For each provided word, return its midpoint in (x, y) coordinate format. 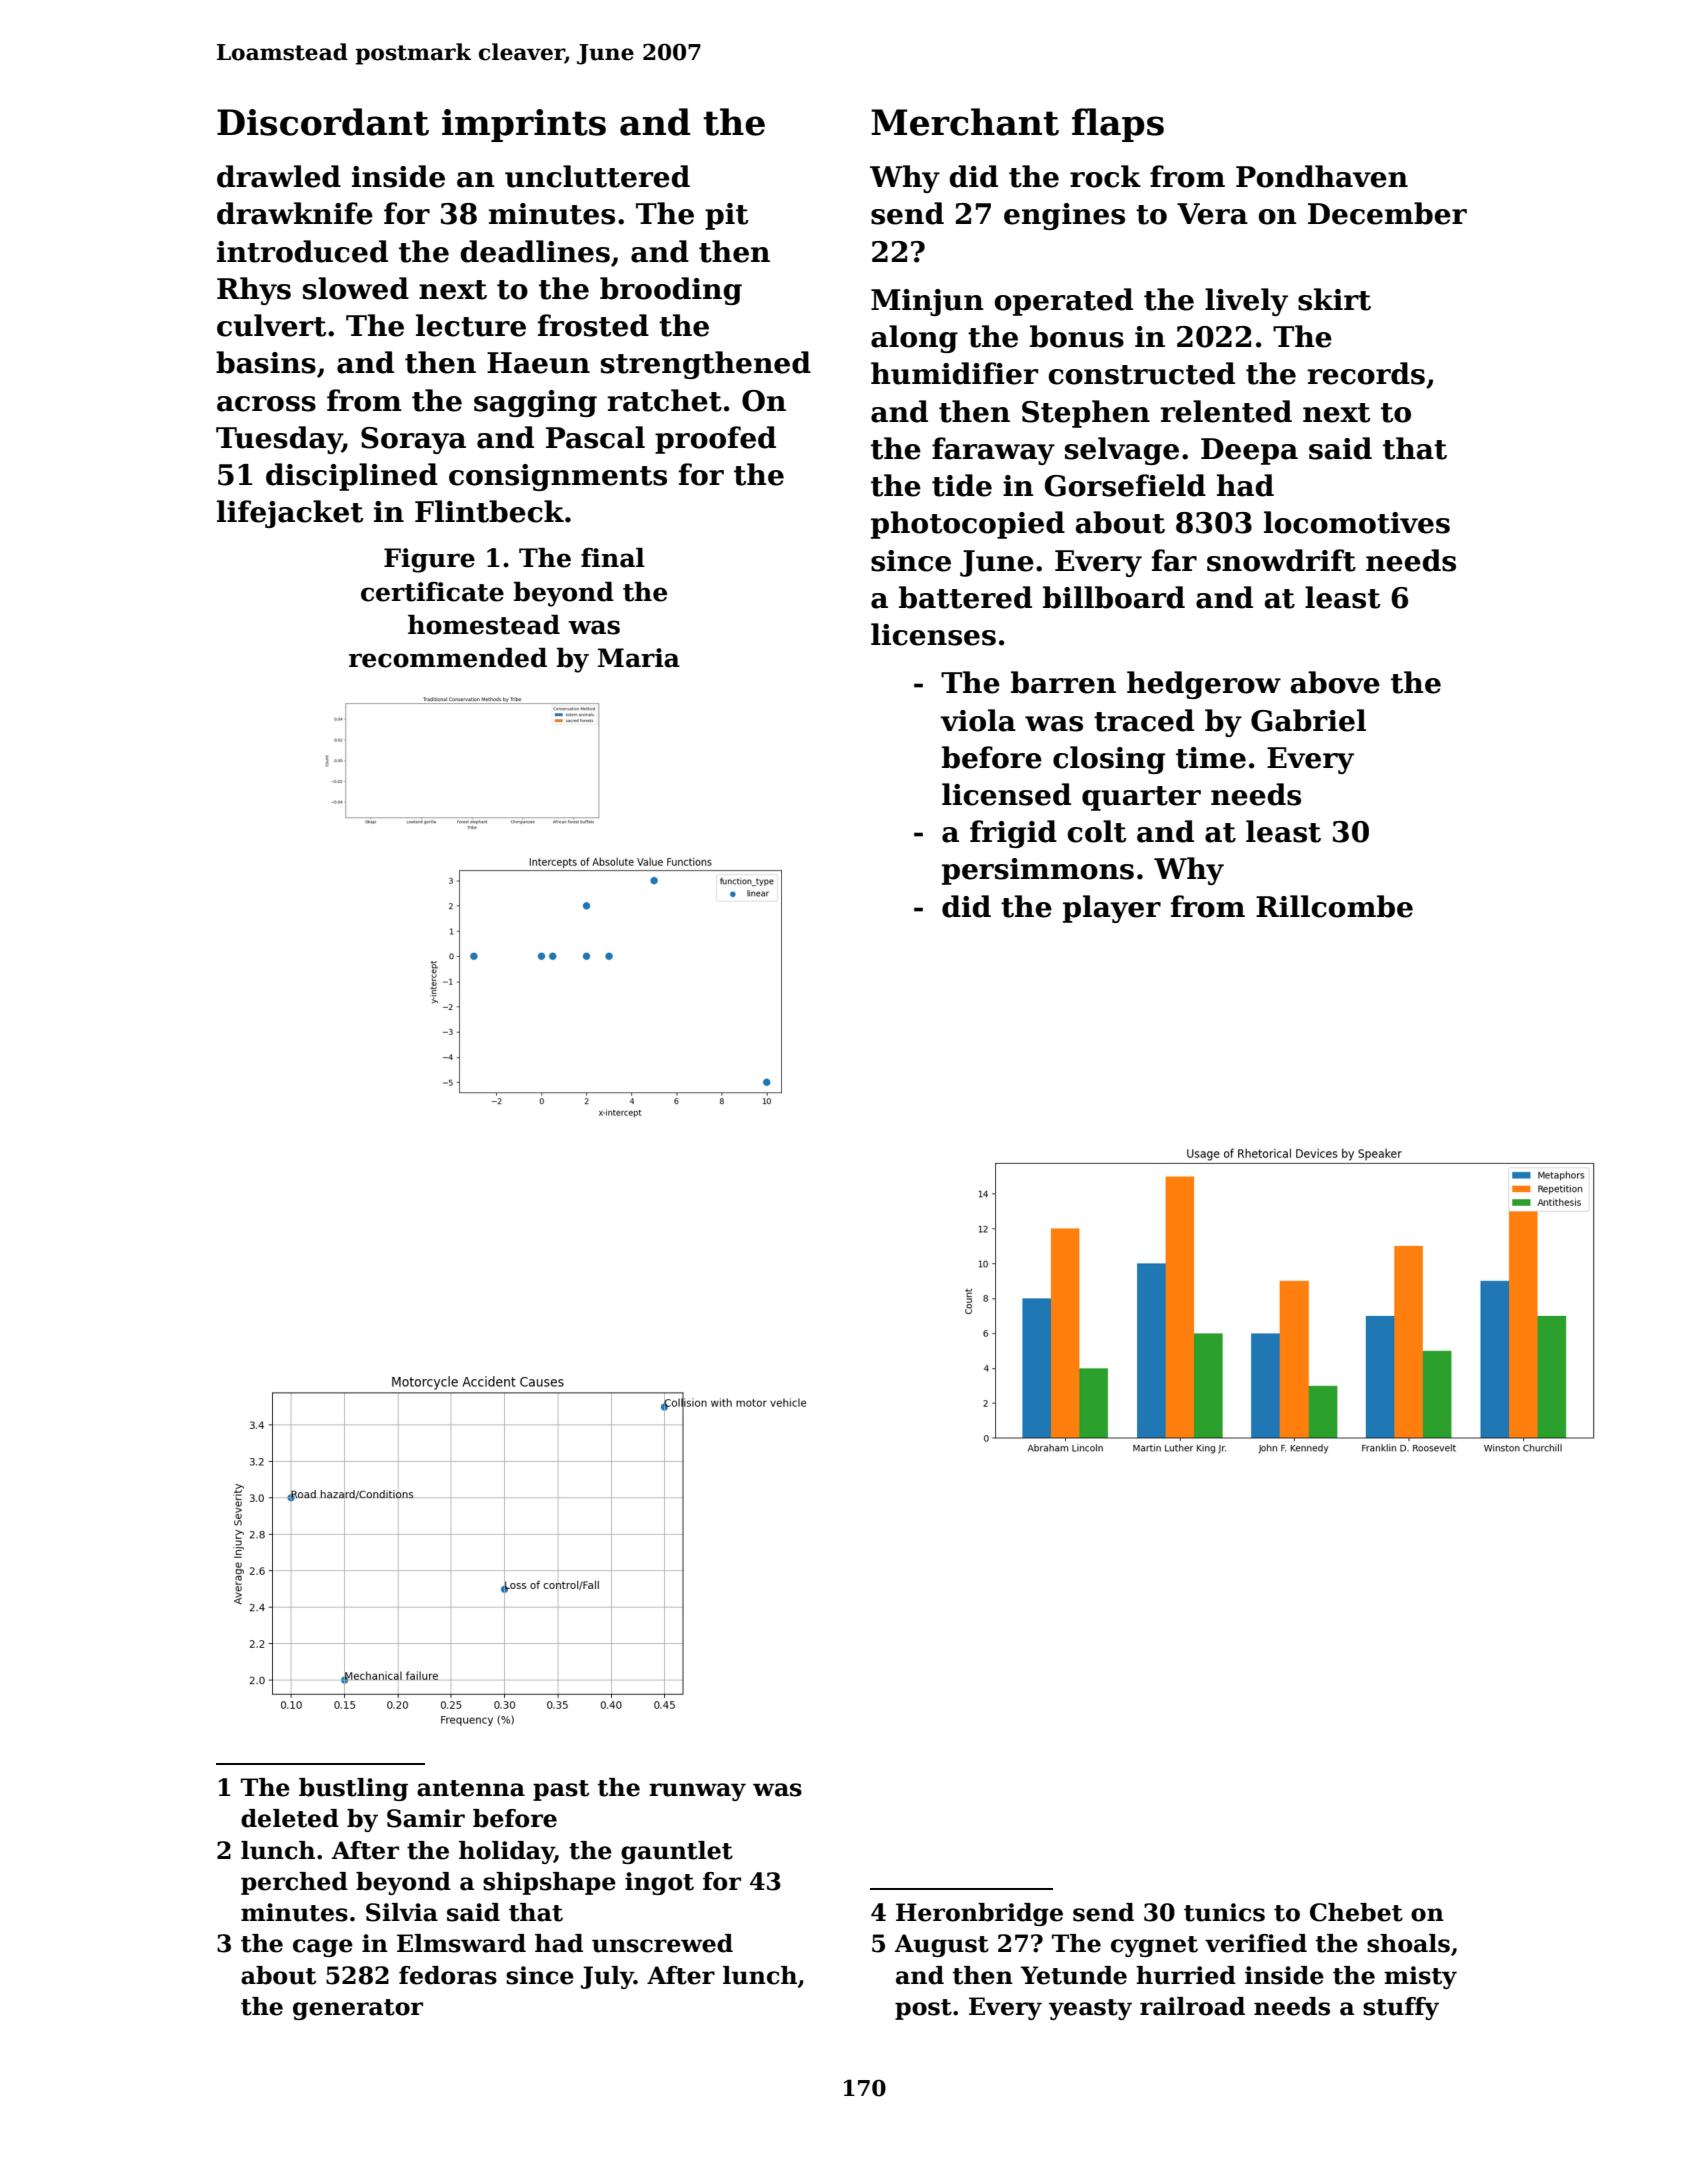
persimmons (1038, 871)
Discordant (323, 122)
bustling (353, 1789)
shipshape (549, 1883)
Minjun (927, 302)
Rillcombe (1334, 906)
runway (697, 1792)
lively (1246, 302)
